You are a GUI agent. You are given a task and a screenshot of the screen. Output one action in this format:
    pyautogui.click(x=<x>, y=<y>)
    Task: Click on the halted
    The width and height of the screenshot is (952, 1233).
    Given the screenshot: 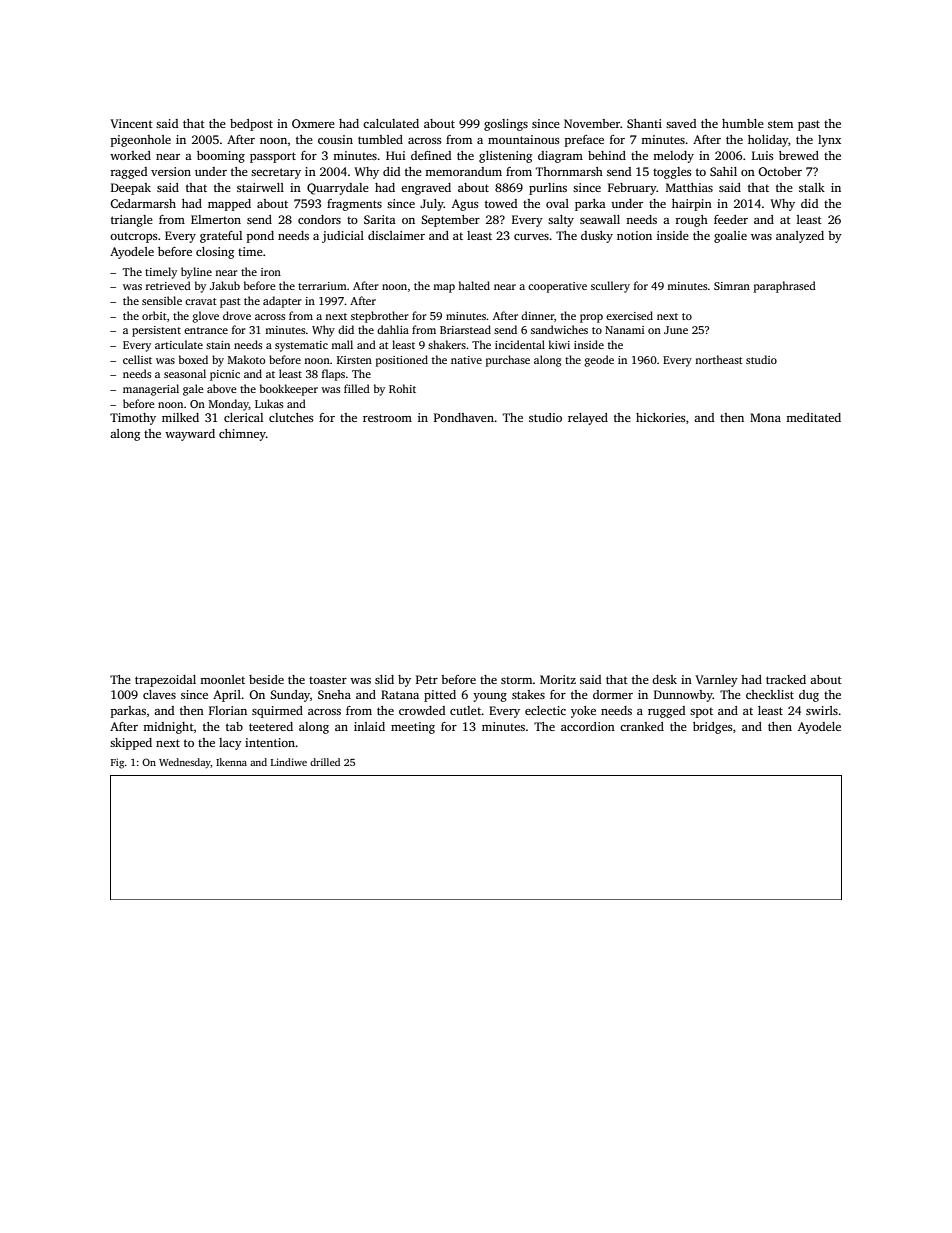 What is the action you would take?
    pyautogui.click(x=474, y=285)
